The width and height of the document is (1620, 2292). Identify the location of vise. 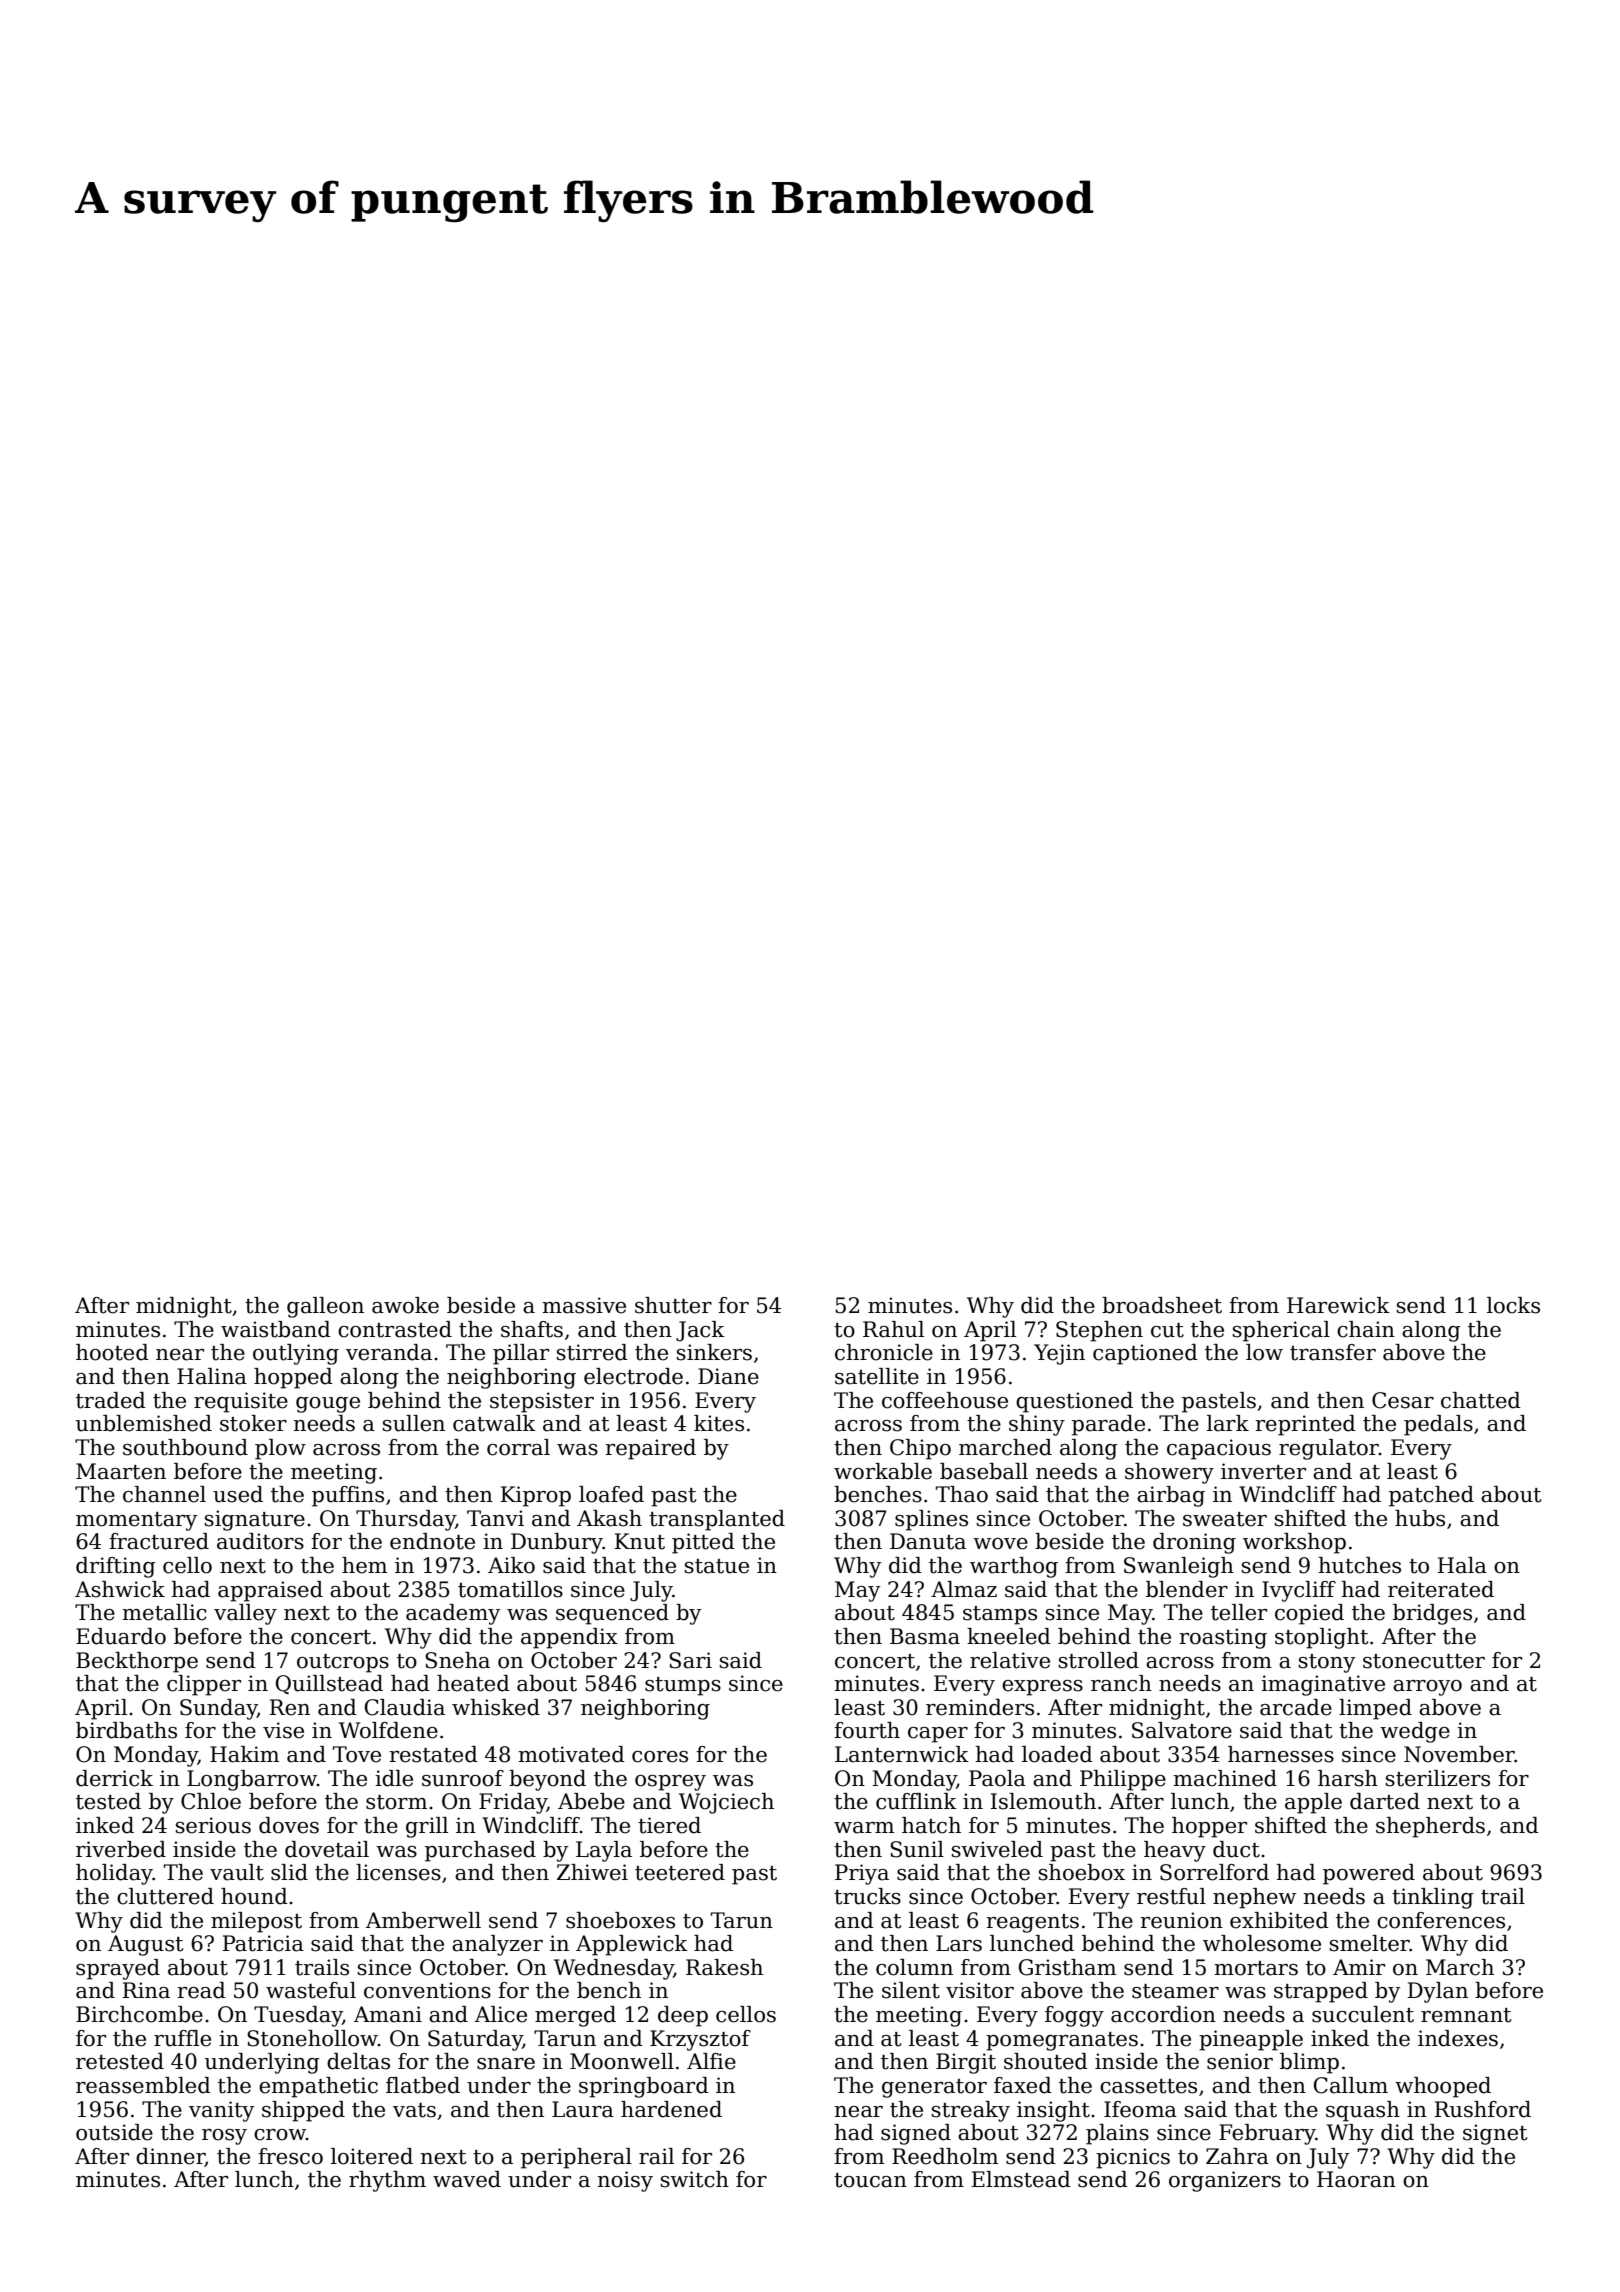
(283, 1730).
